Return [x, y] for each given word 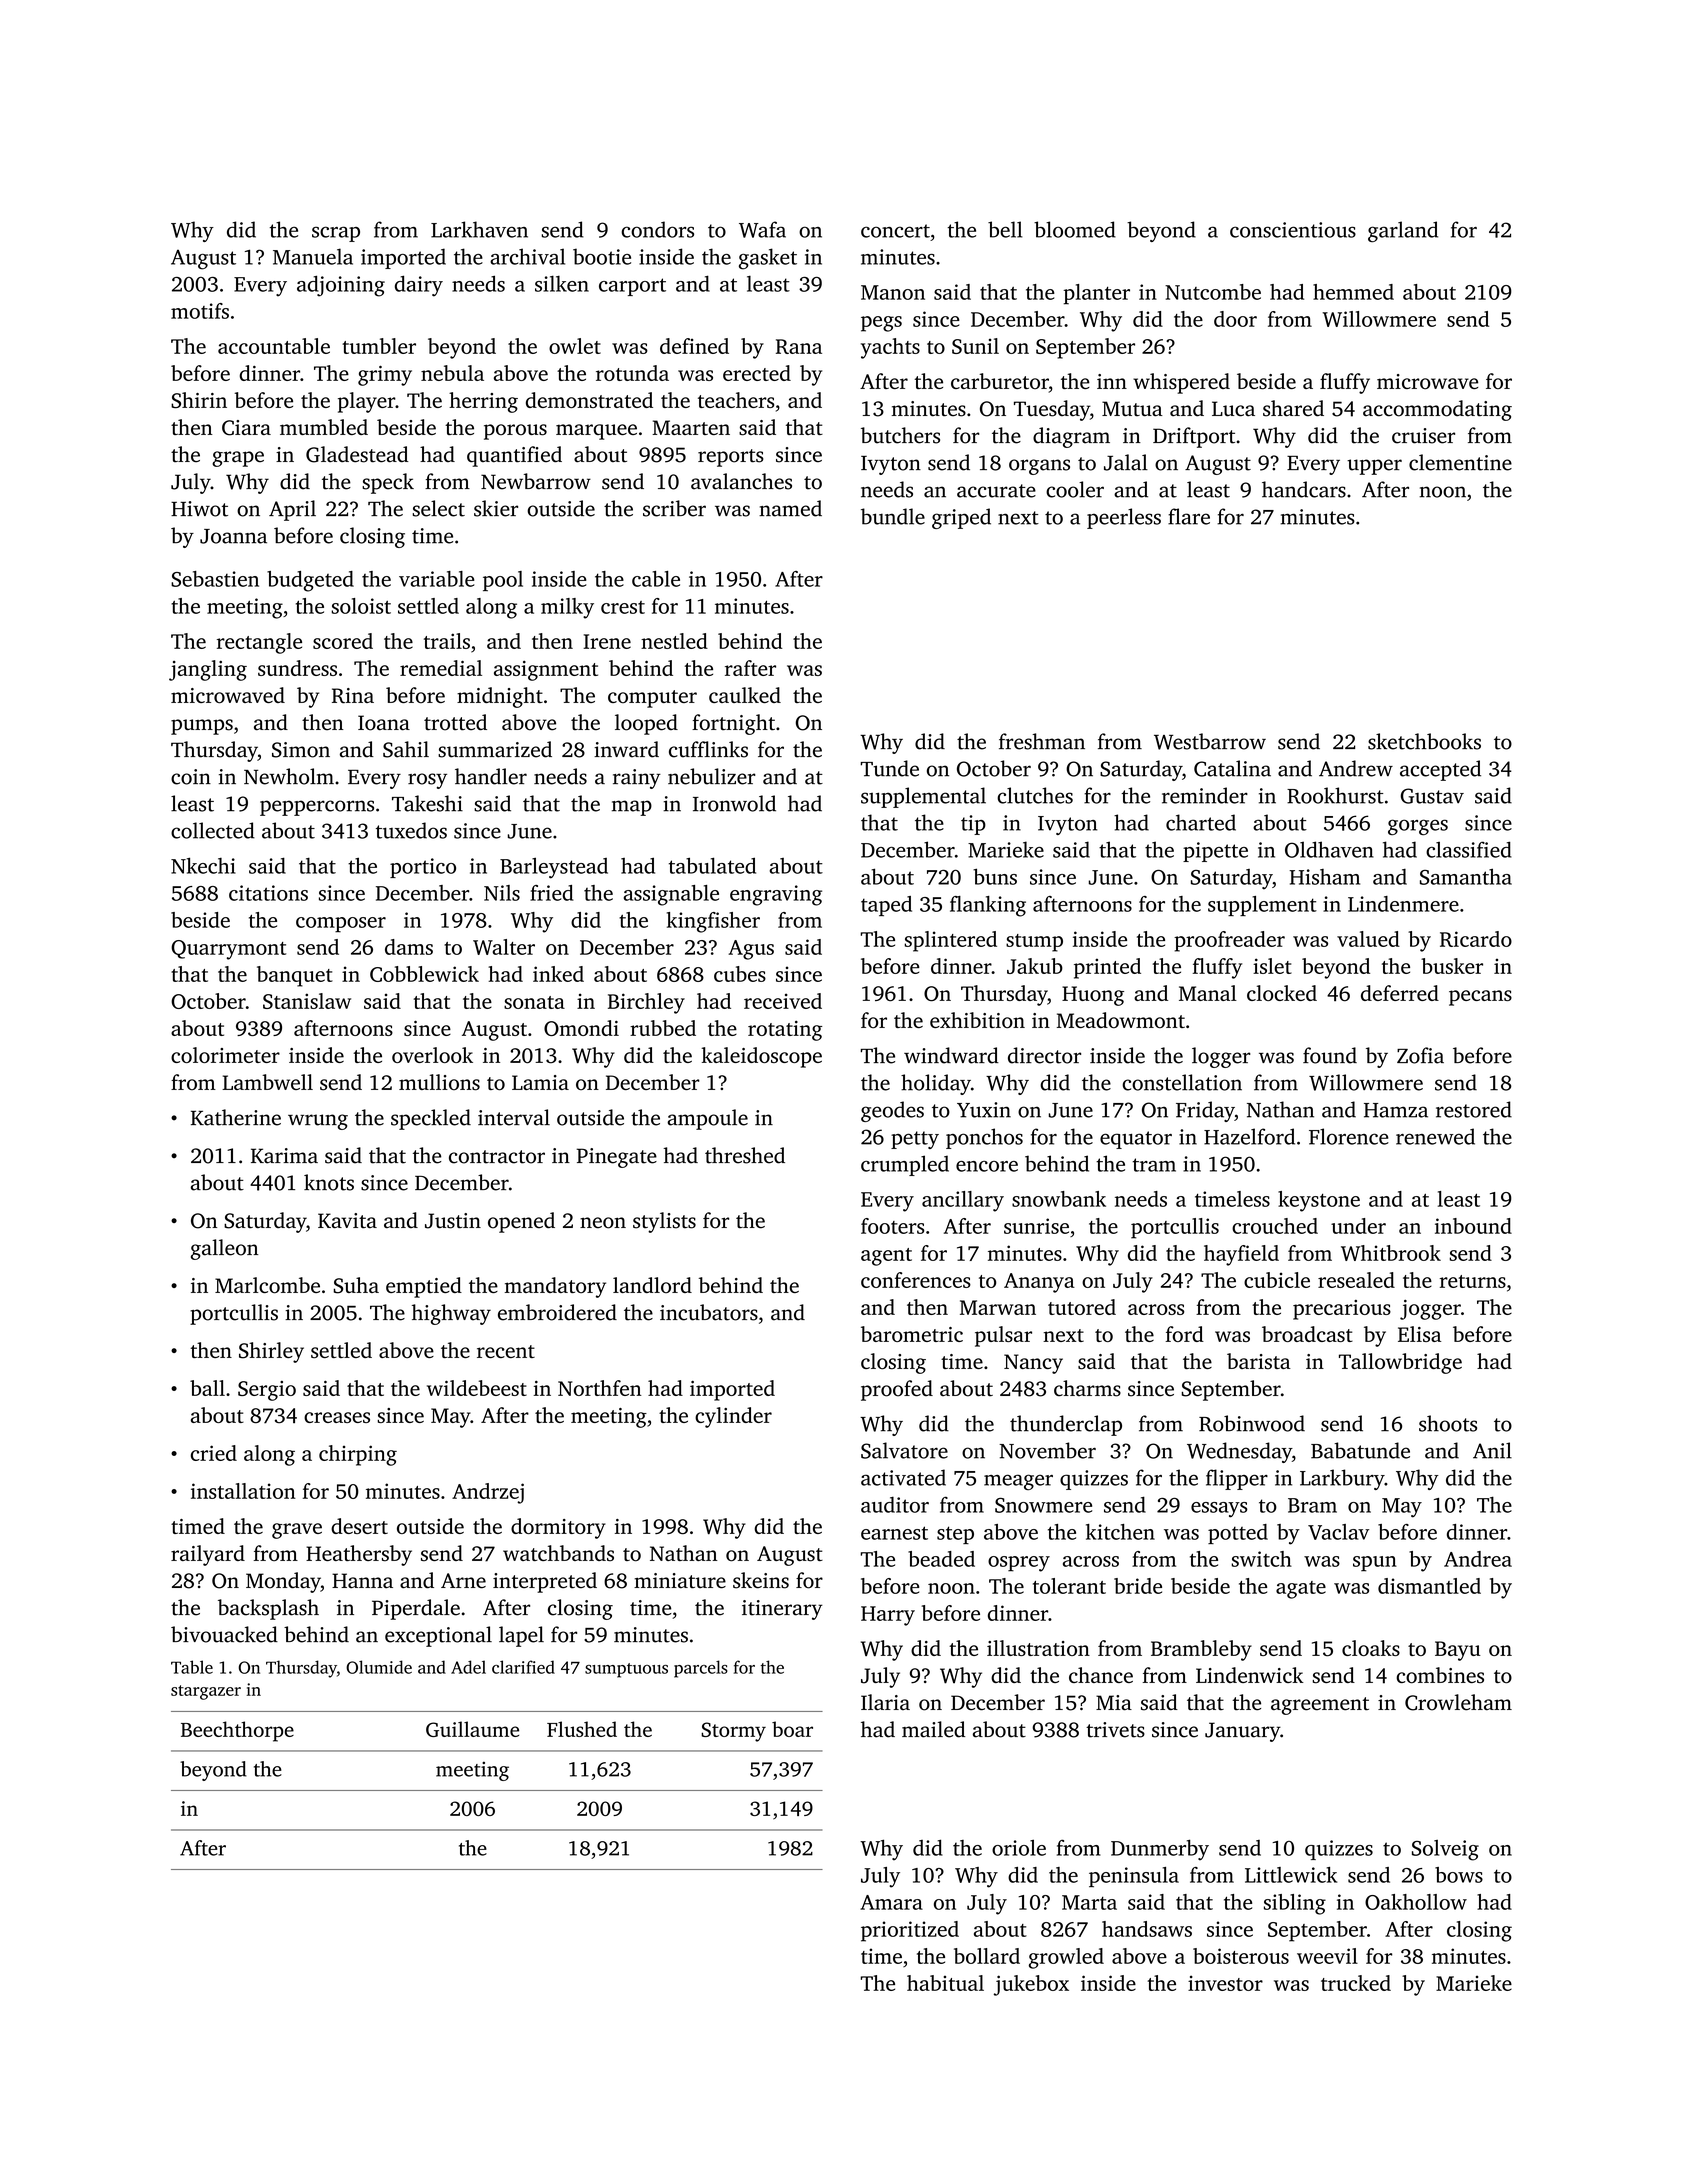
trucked [1356, 1983]
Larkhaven [479, 229]
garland [1403, 231]
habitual [945, 1983]
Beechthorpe [237, 1731]
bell [1005, 229]
